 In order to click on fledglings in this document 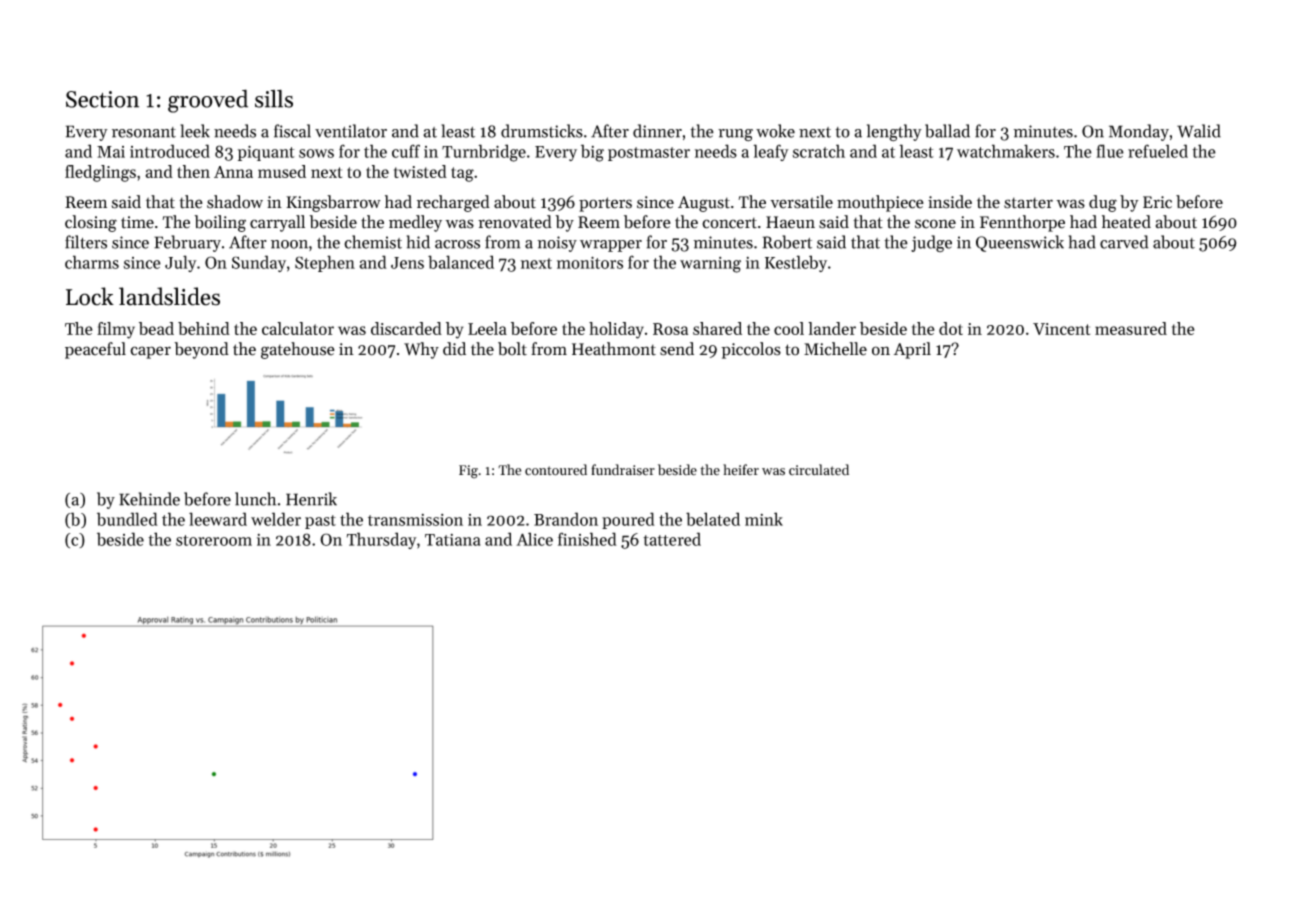, I will do `click(100, 173)`.
